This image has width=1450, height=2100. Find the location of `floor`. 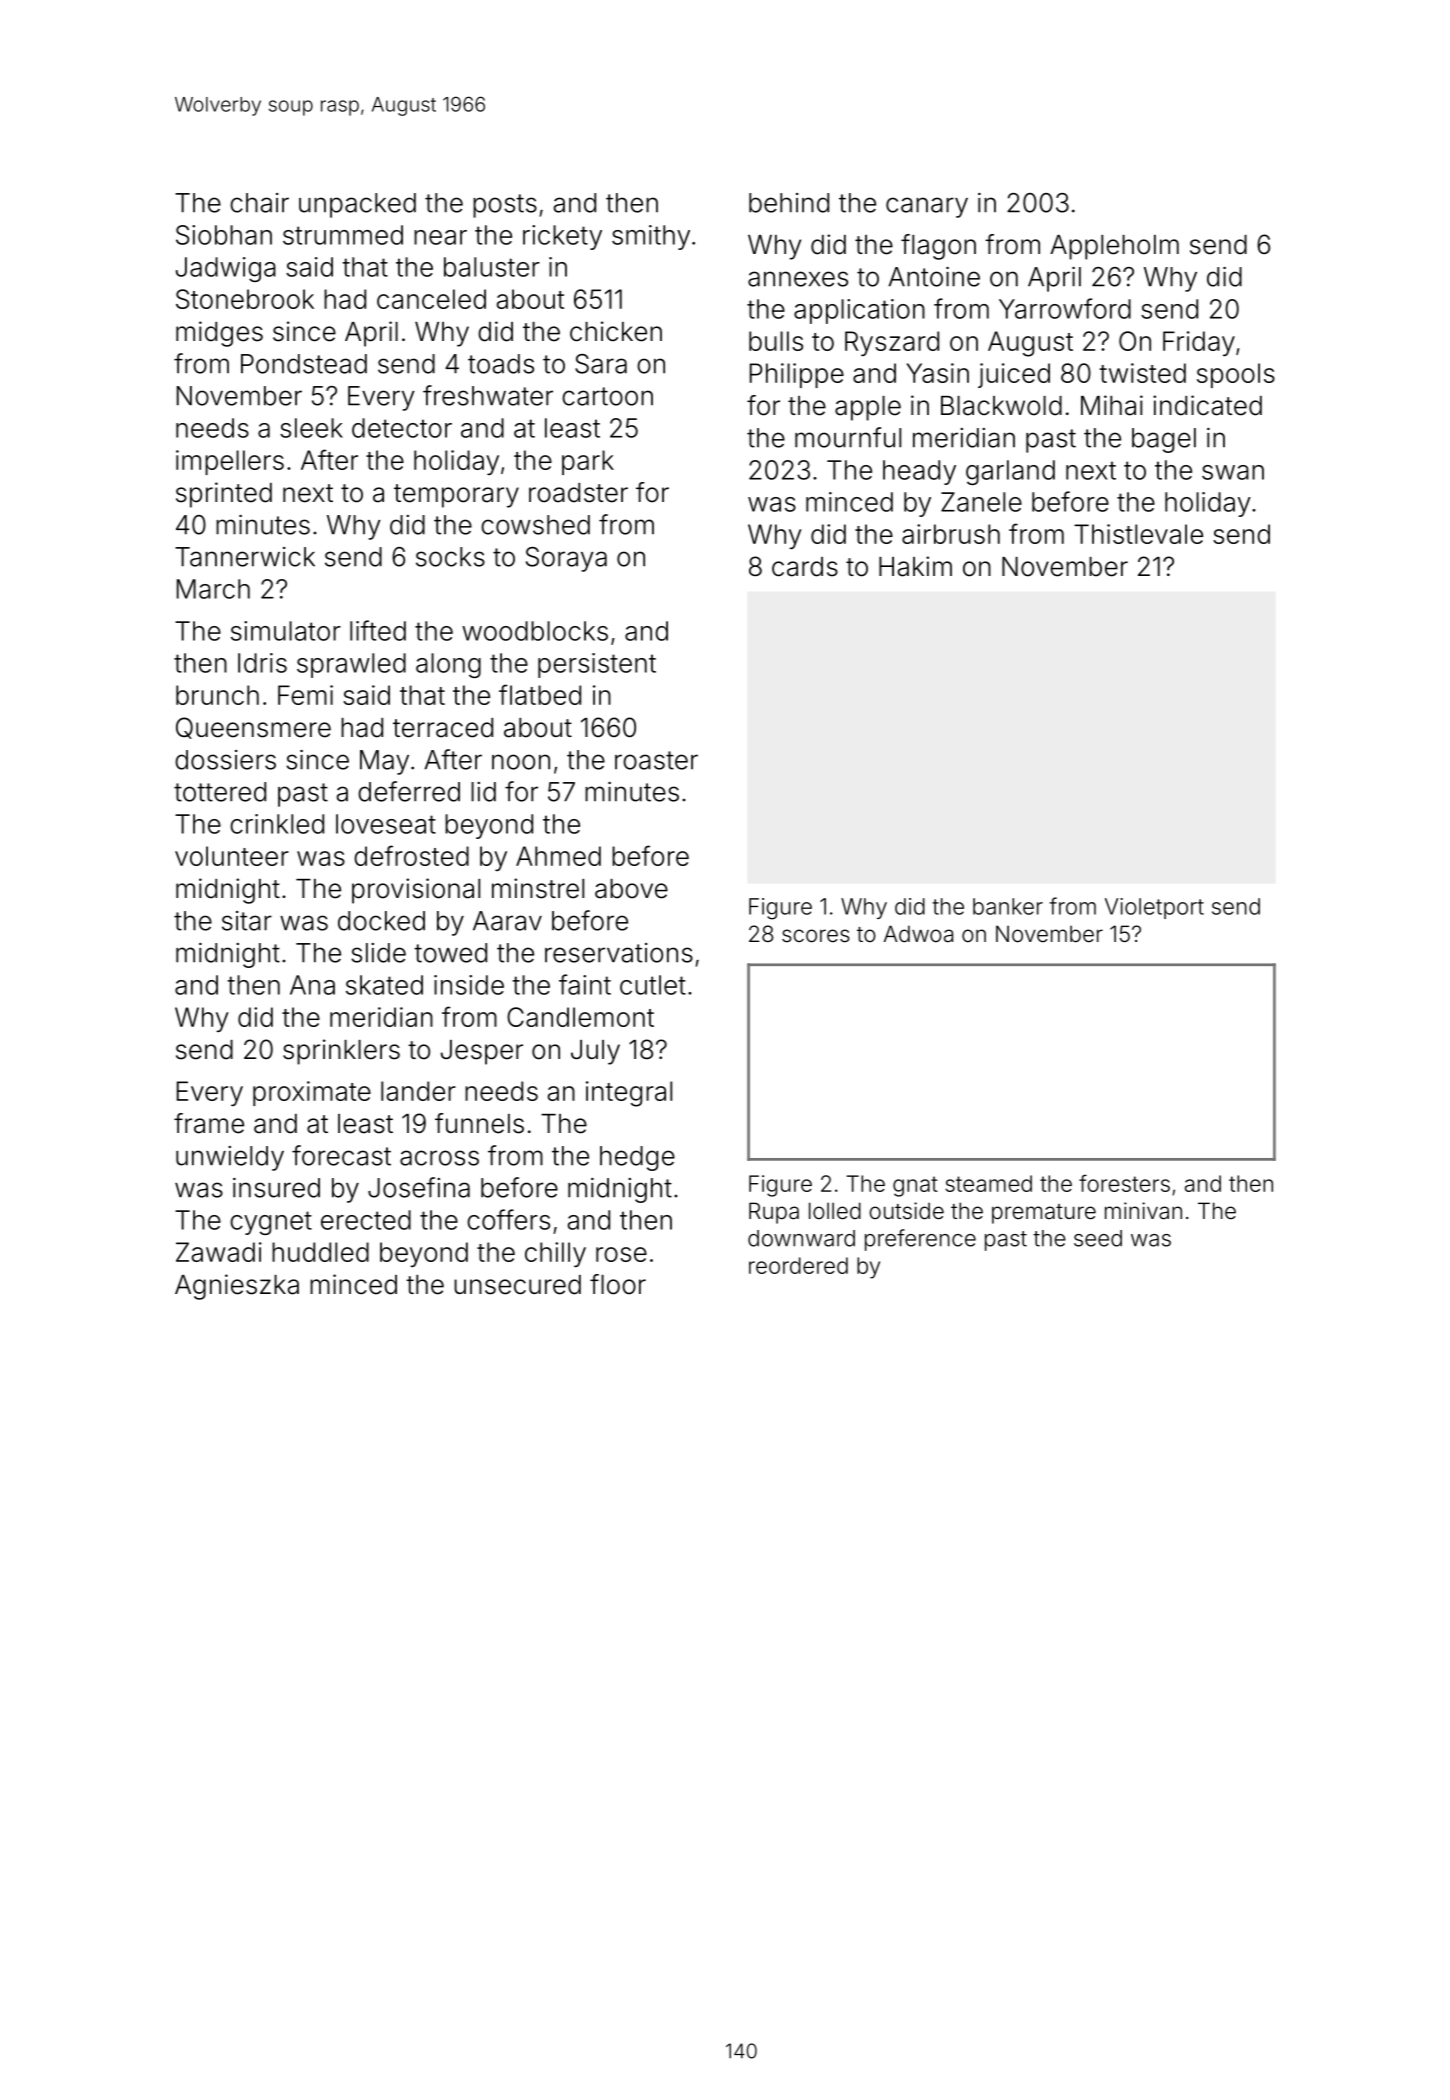

floor is located at coordinates (618, 1284).
